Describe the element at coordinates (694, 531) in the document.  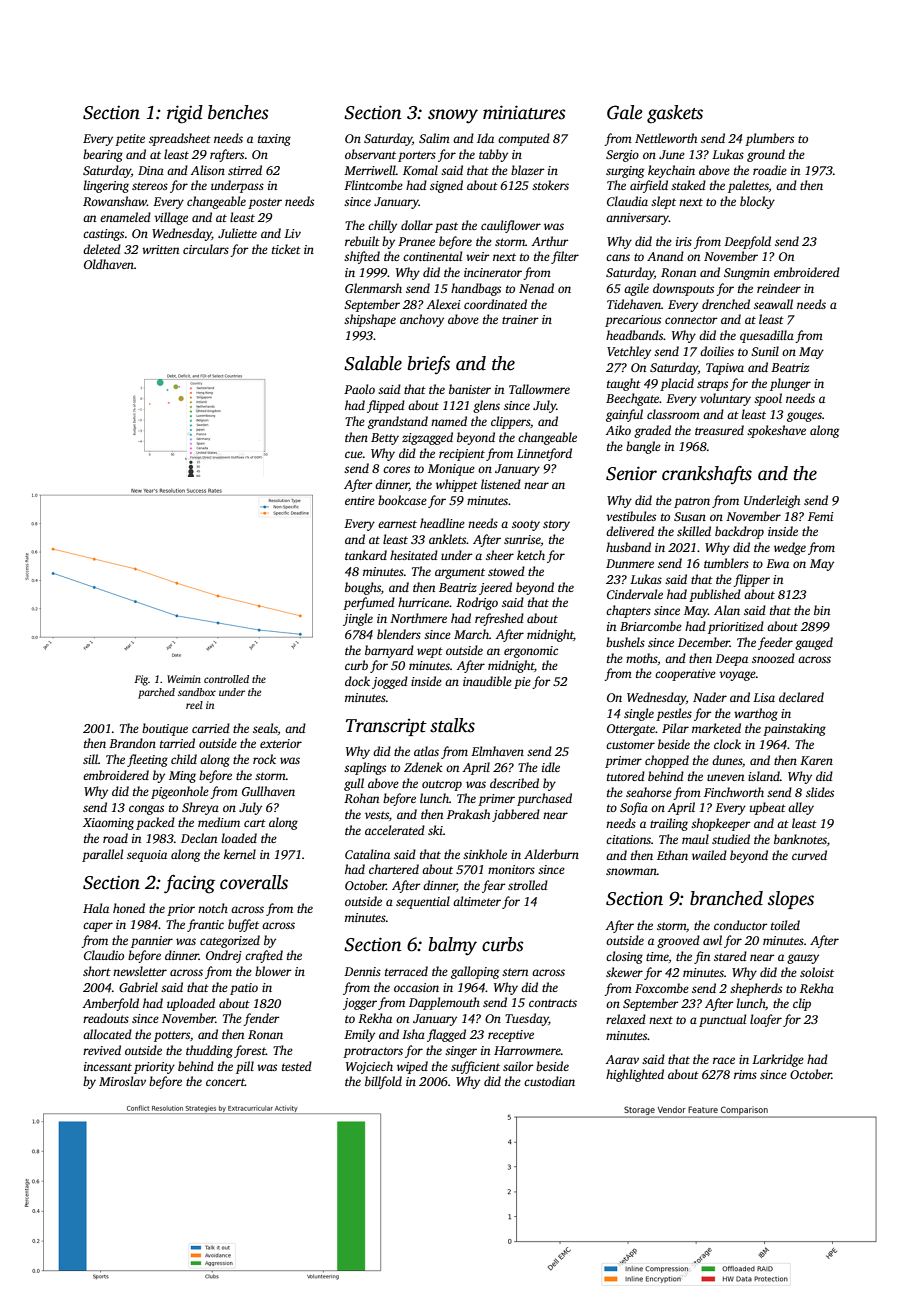
I see `skilled` at that location.
